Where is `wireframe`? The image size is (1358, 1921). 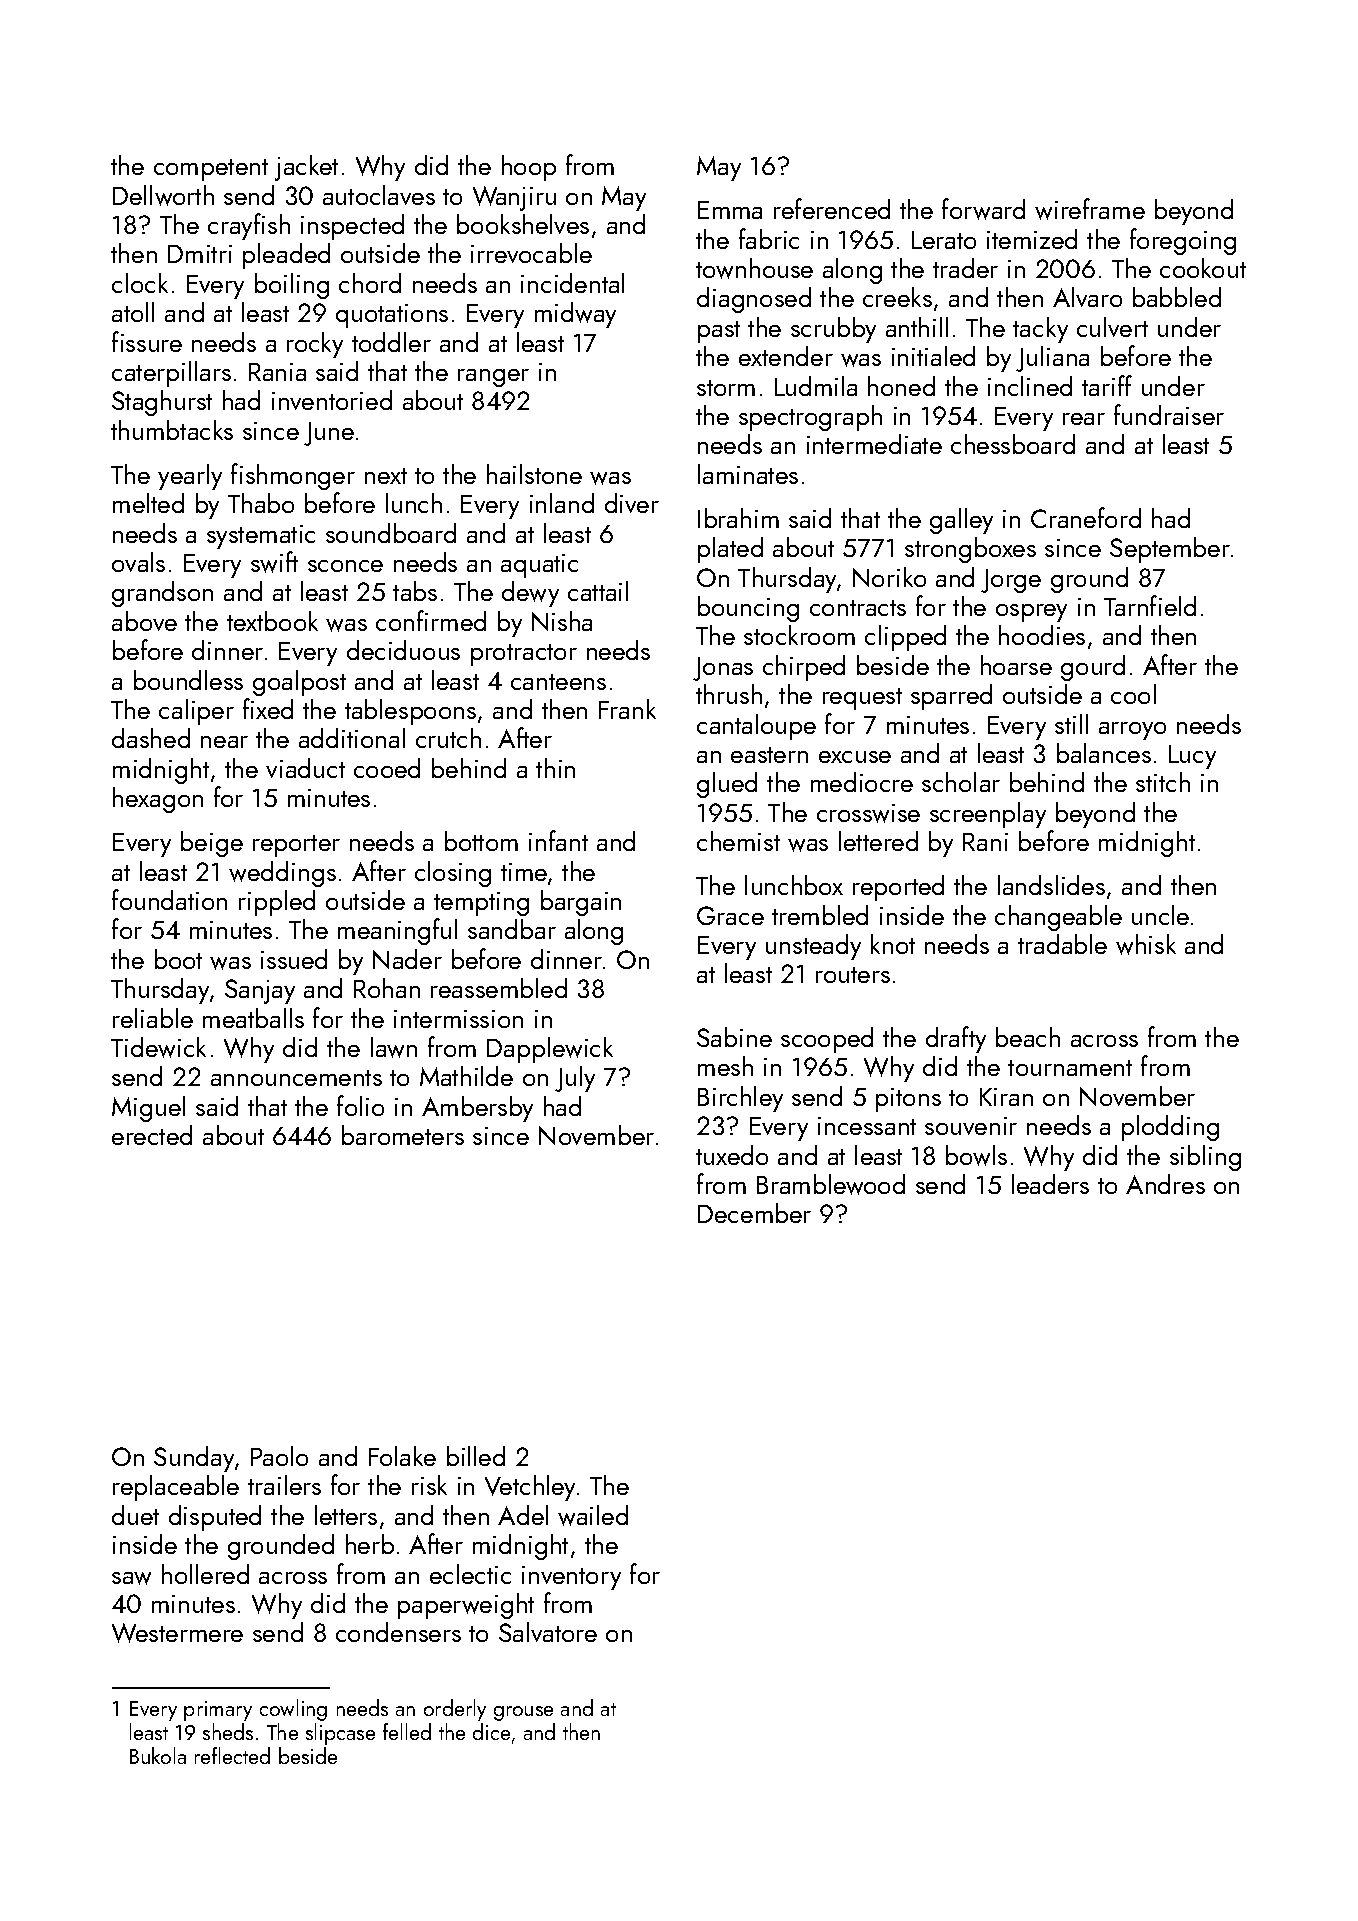 wireframe is located at coordinates (1090, 209).
